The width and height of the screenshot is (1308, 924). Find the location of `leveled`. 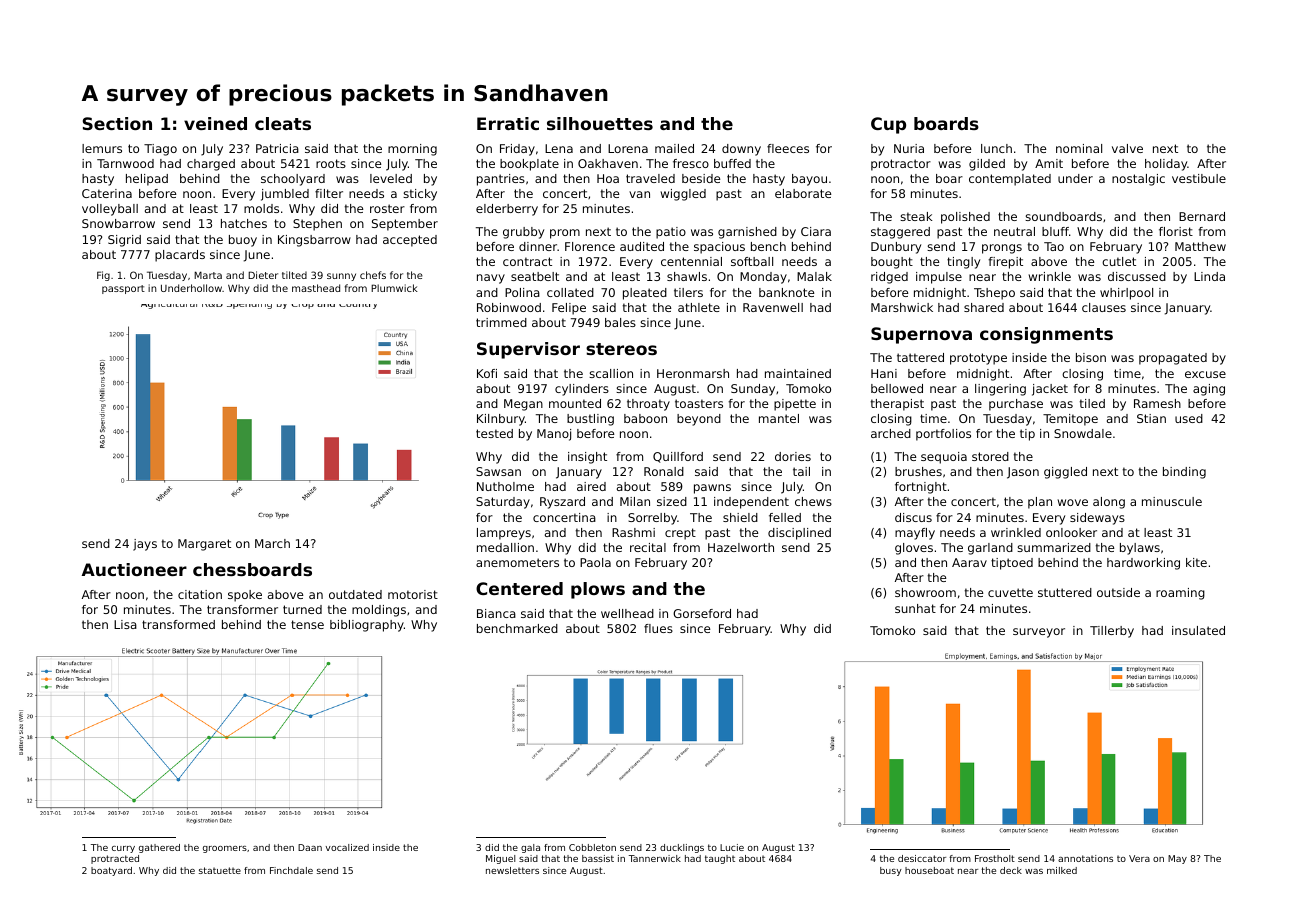

leveled is located at coordinates (391, 178).
